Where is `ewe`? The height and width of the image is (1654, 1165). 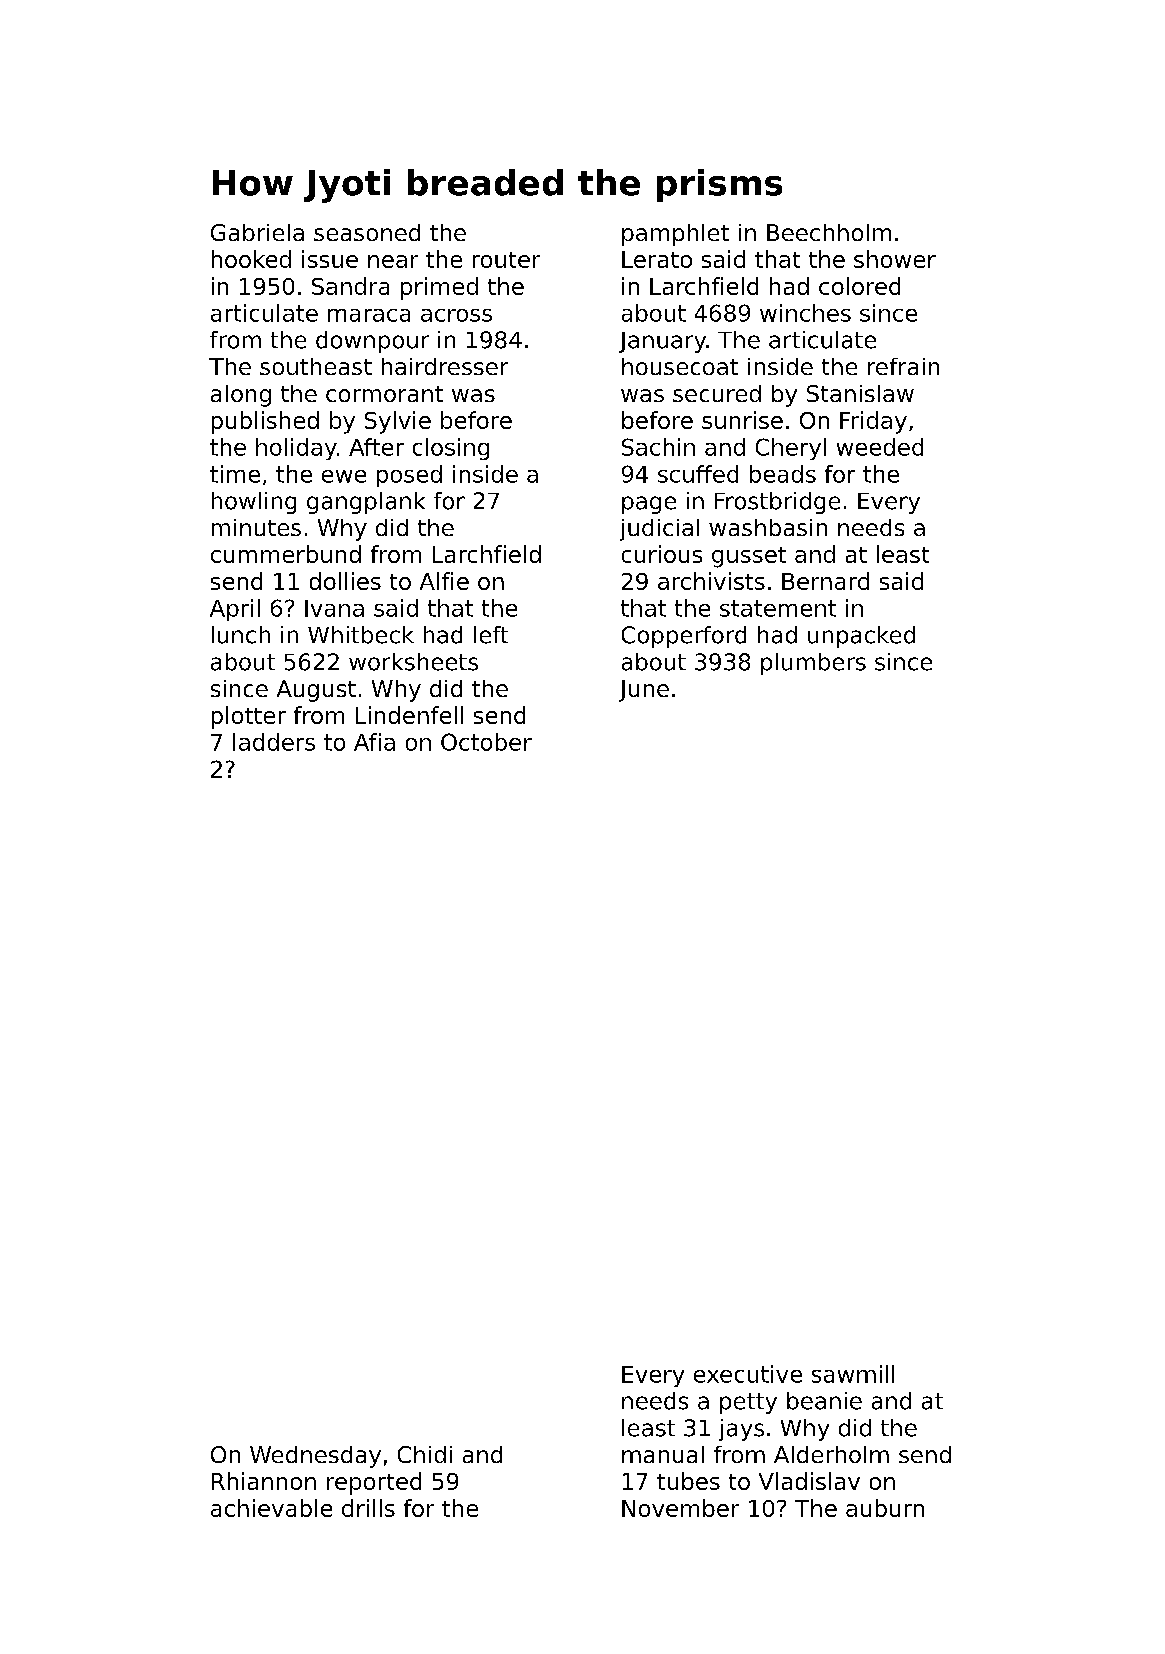
ewe is located at coordinates (344, 476).
